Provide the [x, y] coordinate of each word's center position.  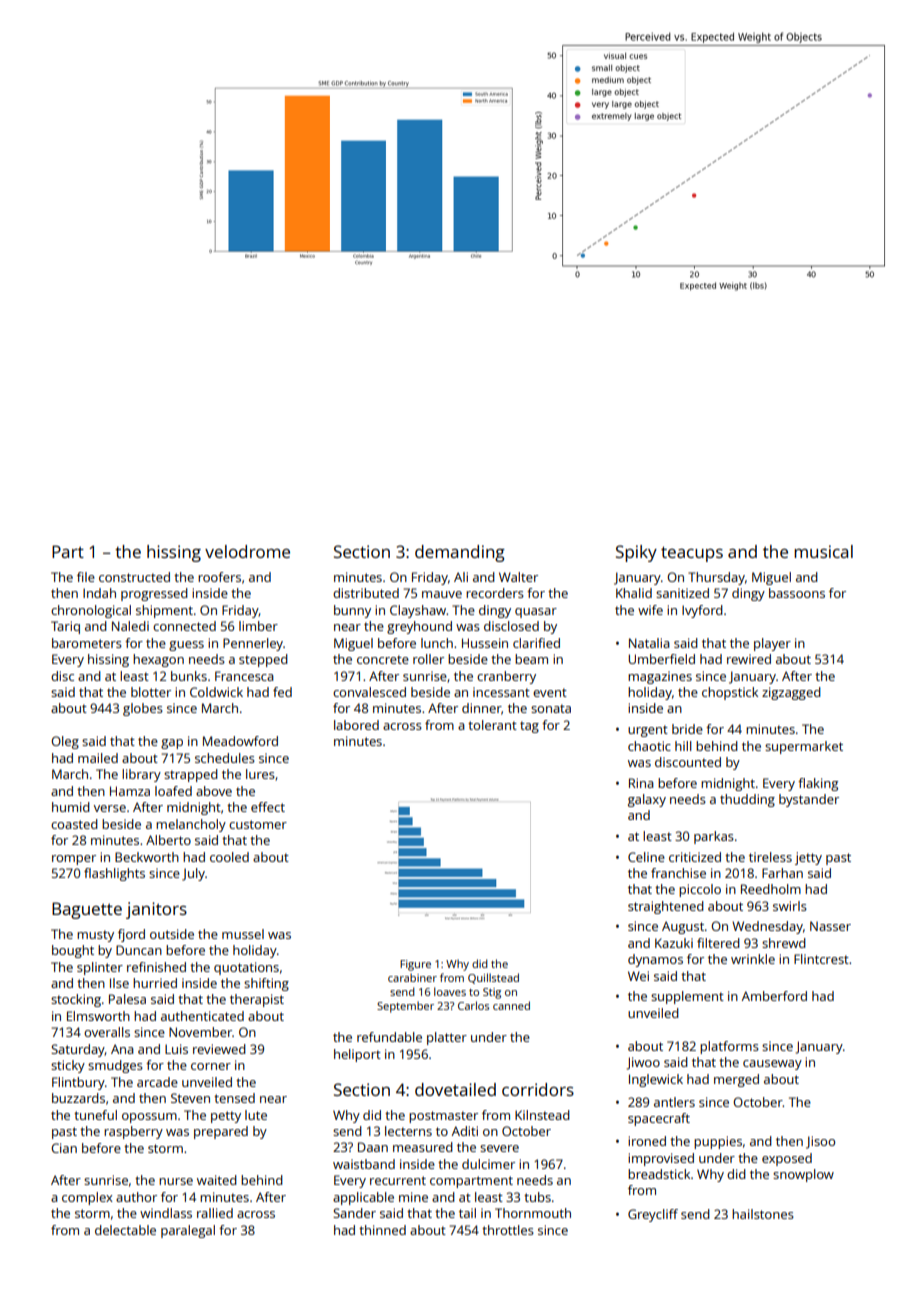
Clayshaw [418, 611]
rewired [749, 659]
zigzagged [791, 693]
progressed [154, 594]
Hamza [130, 791]
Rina [641, 783]
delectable [125, 1230]
